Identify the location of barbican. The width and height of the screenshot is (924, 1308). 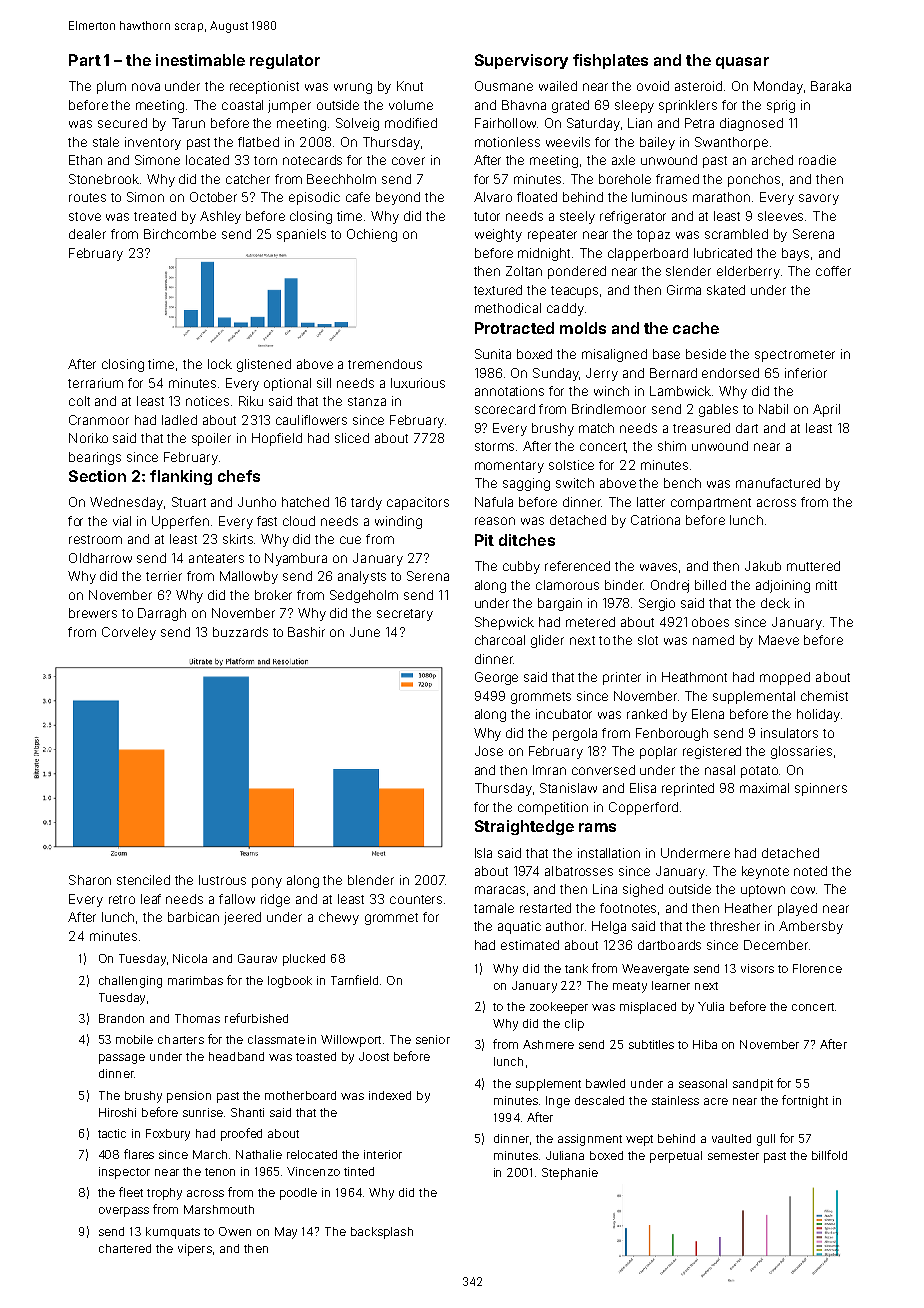
(193, 917).
